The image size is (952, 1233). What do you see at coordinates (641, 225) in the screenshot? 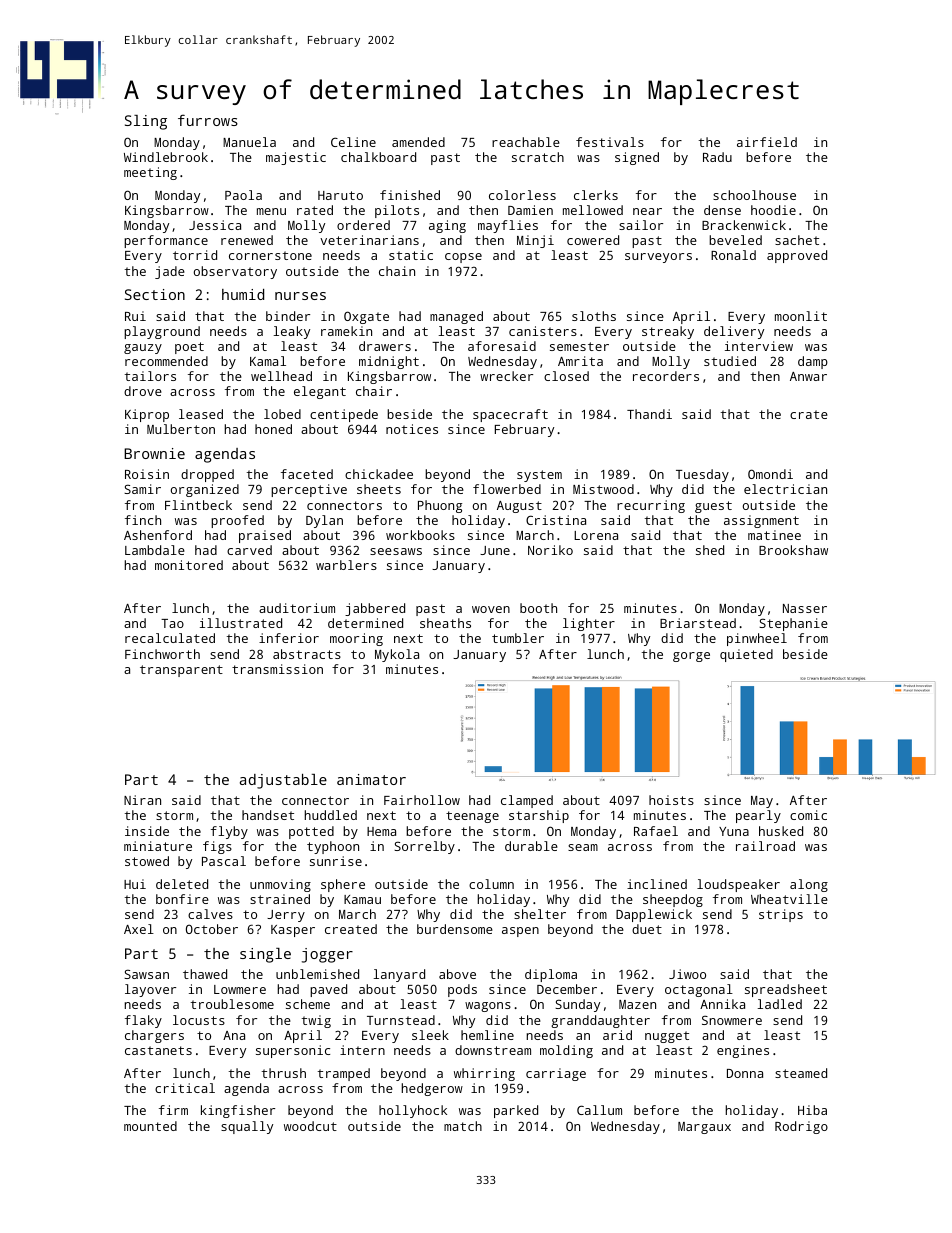
I see `sailor` at bounding box center [641, 225].
